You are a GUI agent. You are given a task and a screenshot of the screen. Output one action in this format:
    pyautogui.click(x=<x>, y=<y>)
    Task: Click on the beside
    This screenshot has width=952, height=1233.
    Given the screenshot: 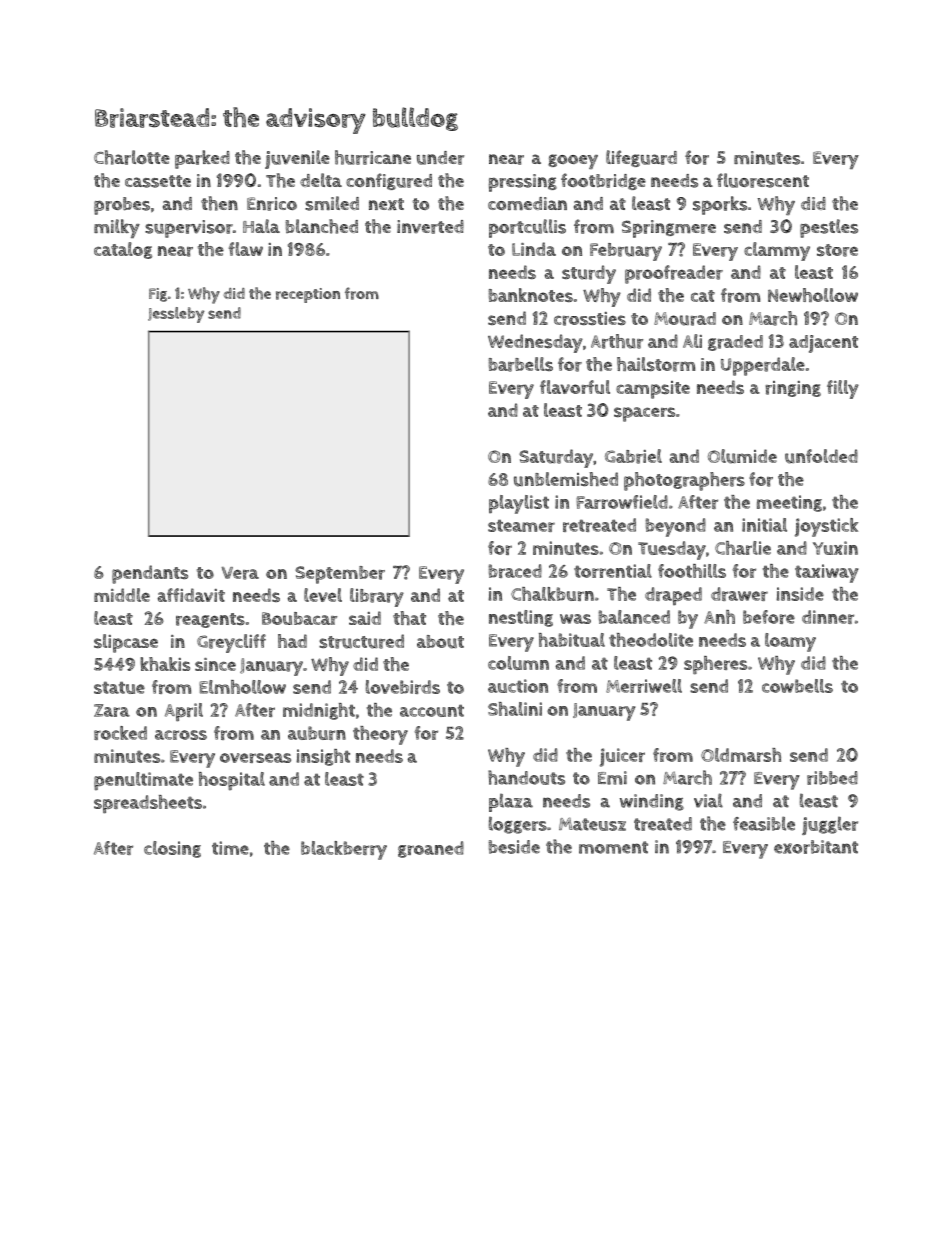 What is the action you would take?
    pyautogui.click(x=514, y=847)
